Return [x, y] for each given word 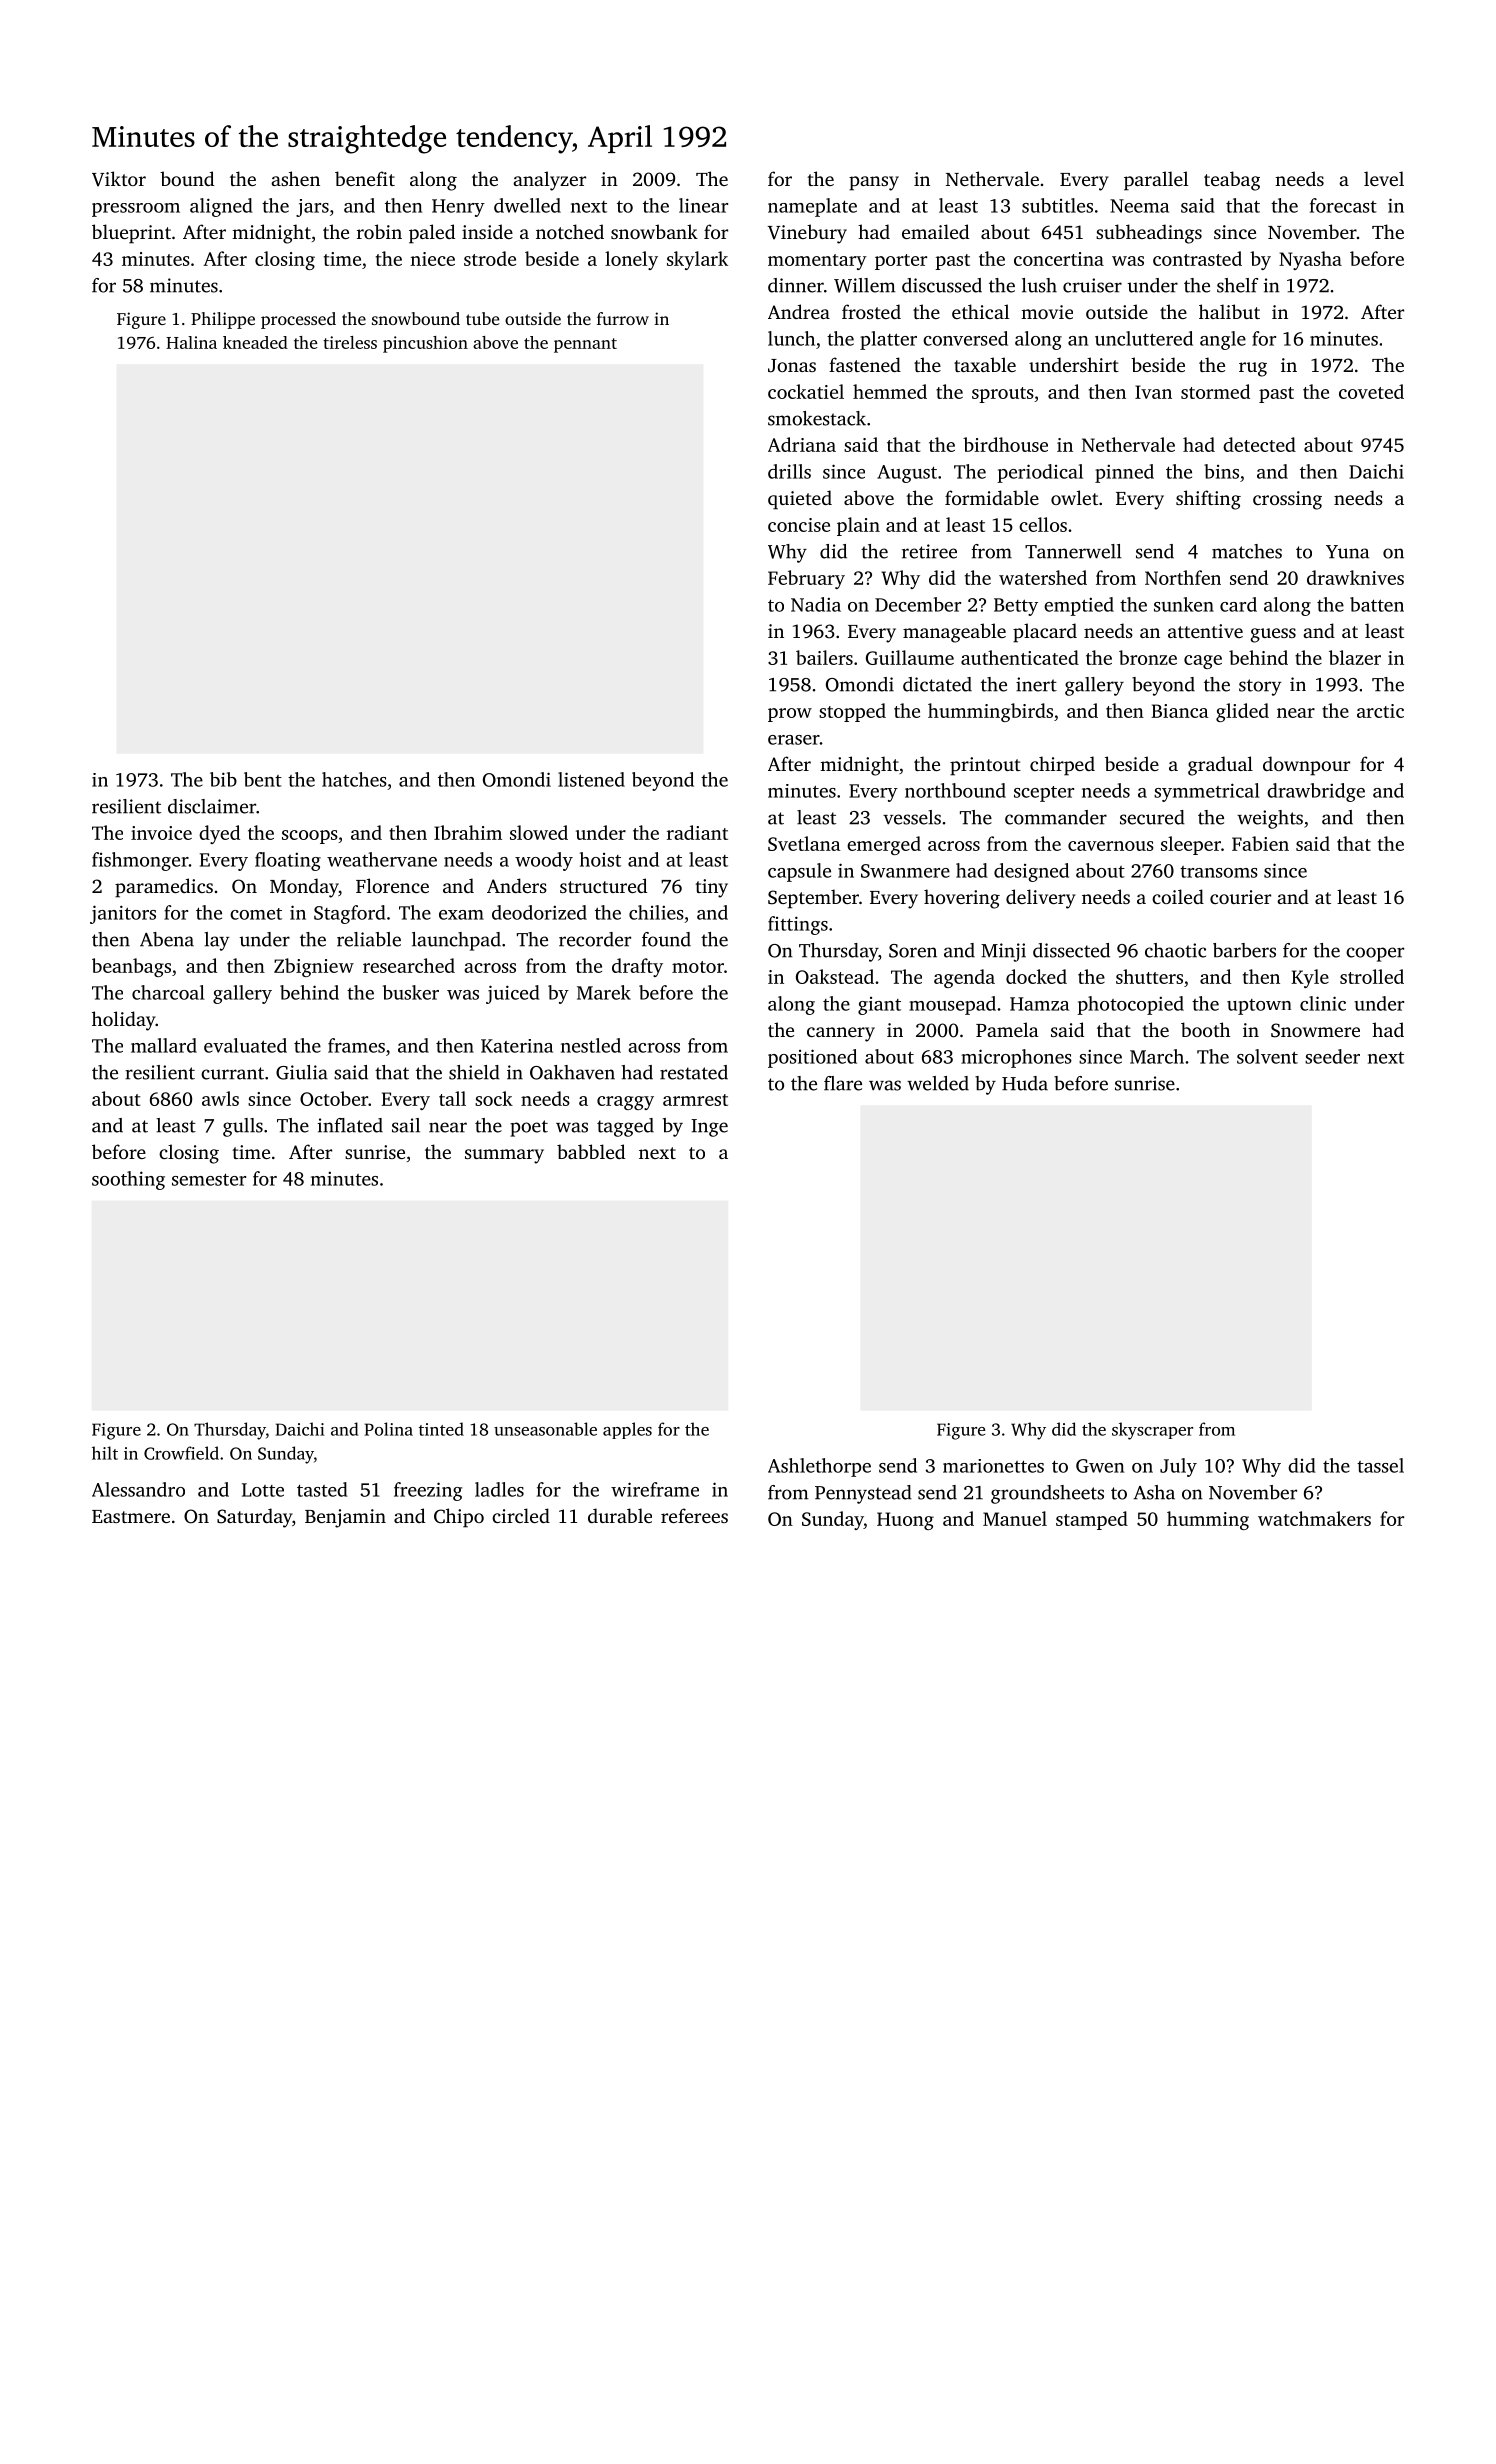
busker [411, 992]
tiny [711, 888]
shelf [1237, 285]
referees [694, 1515]
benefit [365, 178]
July [1178, 1467]
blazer [1355, 657]
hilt [105, 1453]
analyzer [549, 181]
